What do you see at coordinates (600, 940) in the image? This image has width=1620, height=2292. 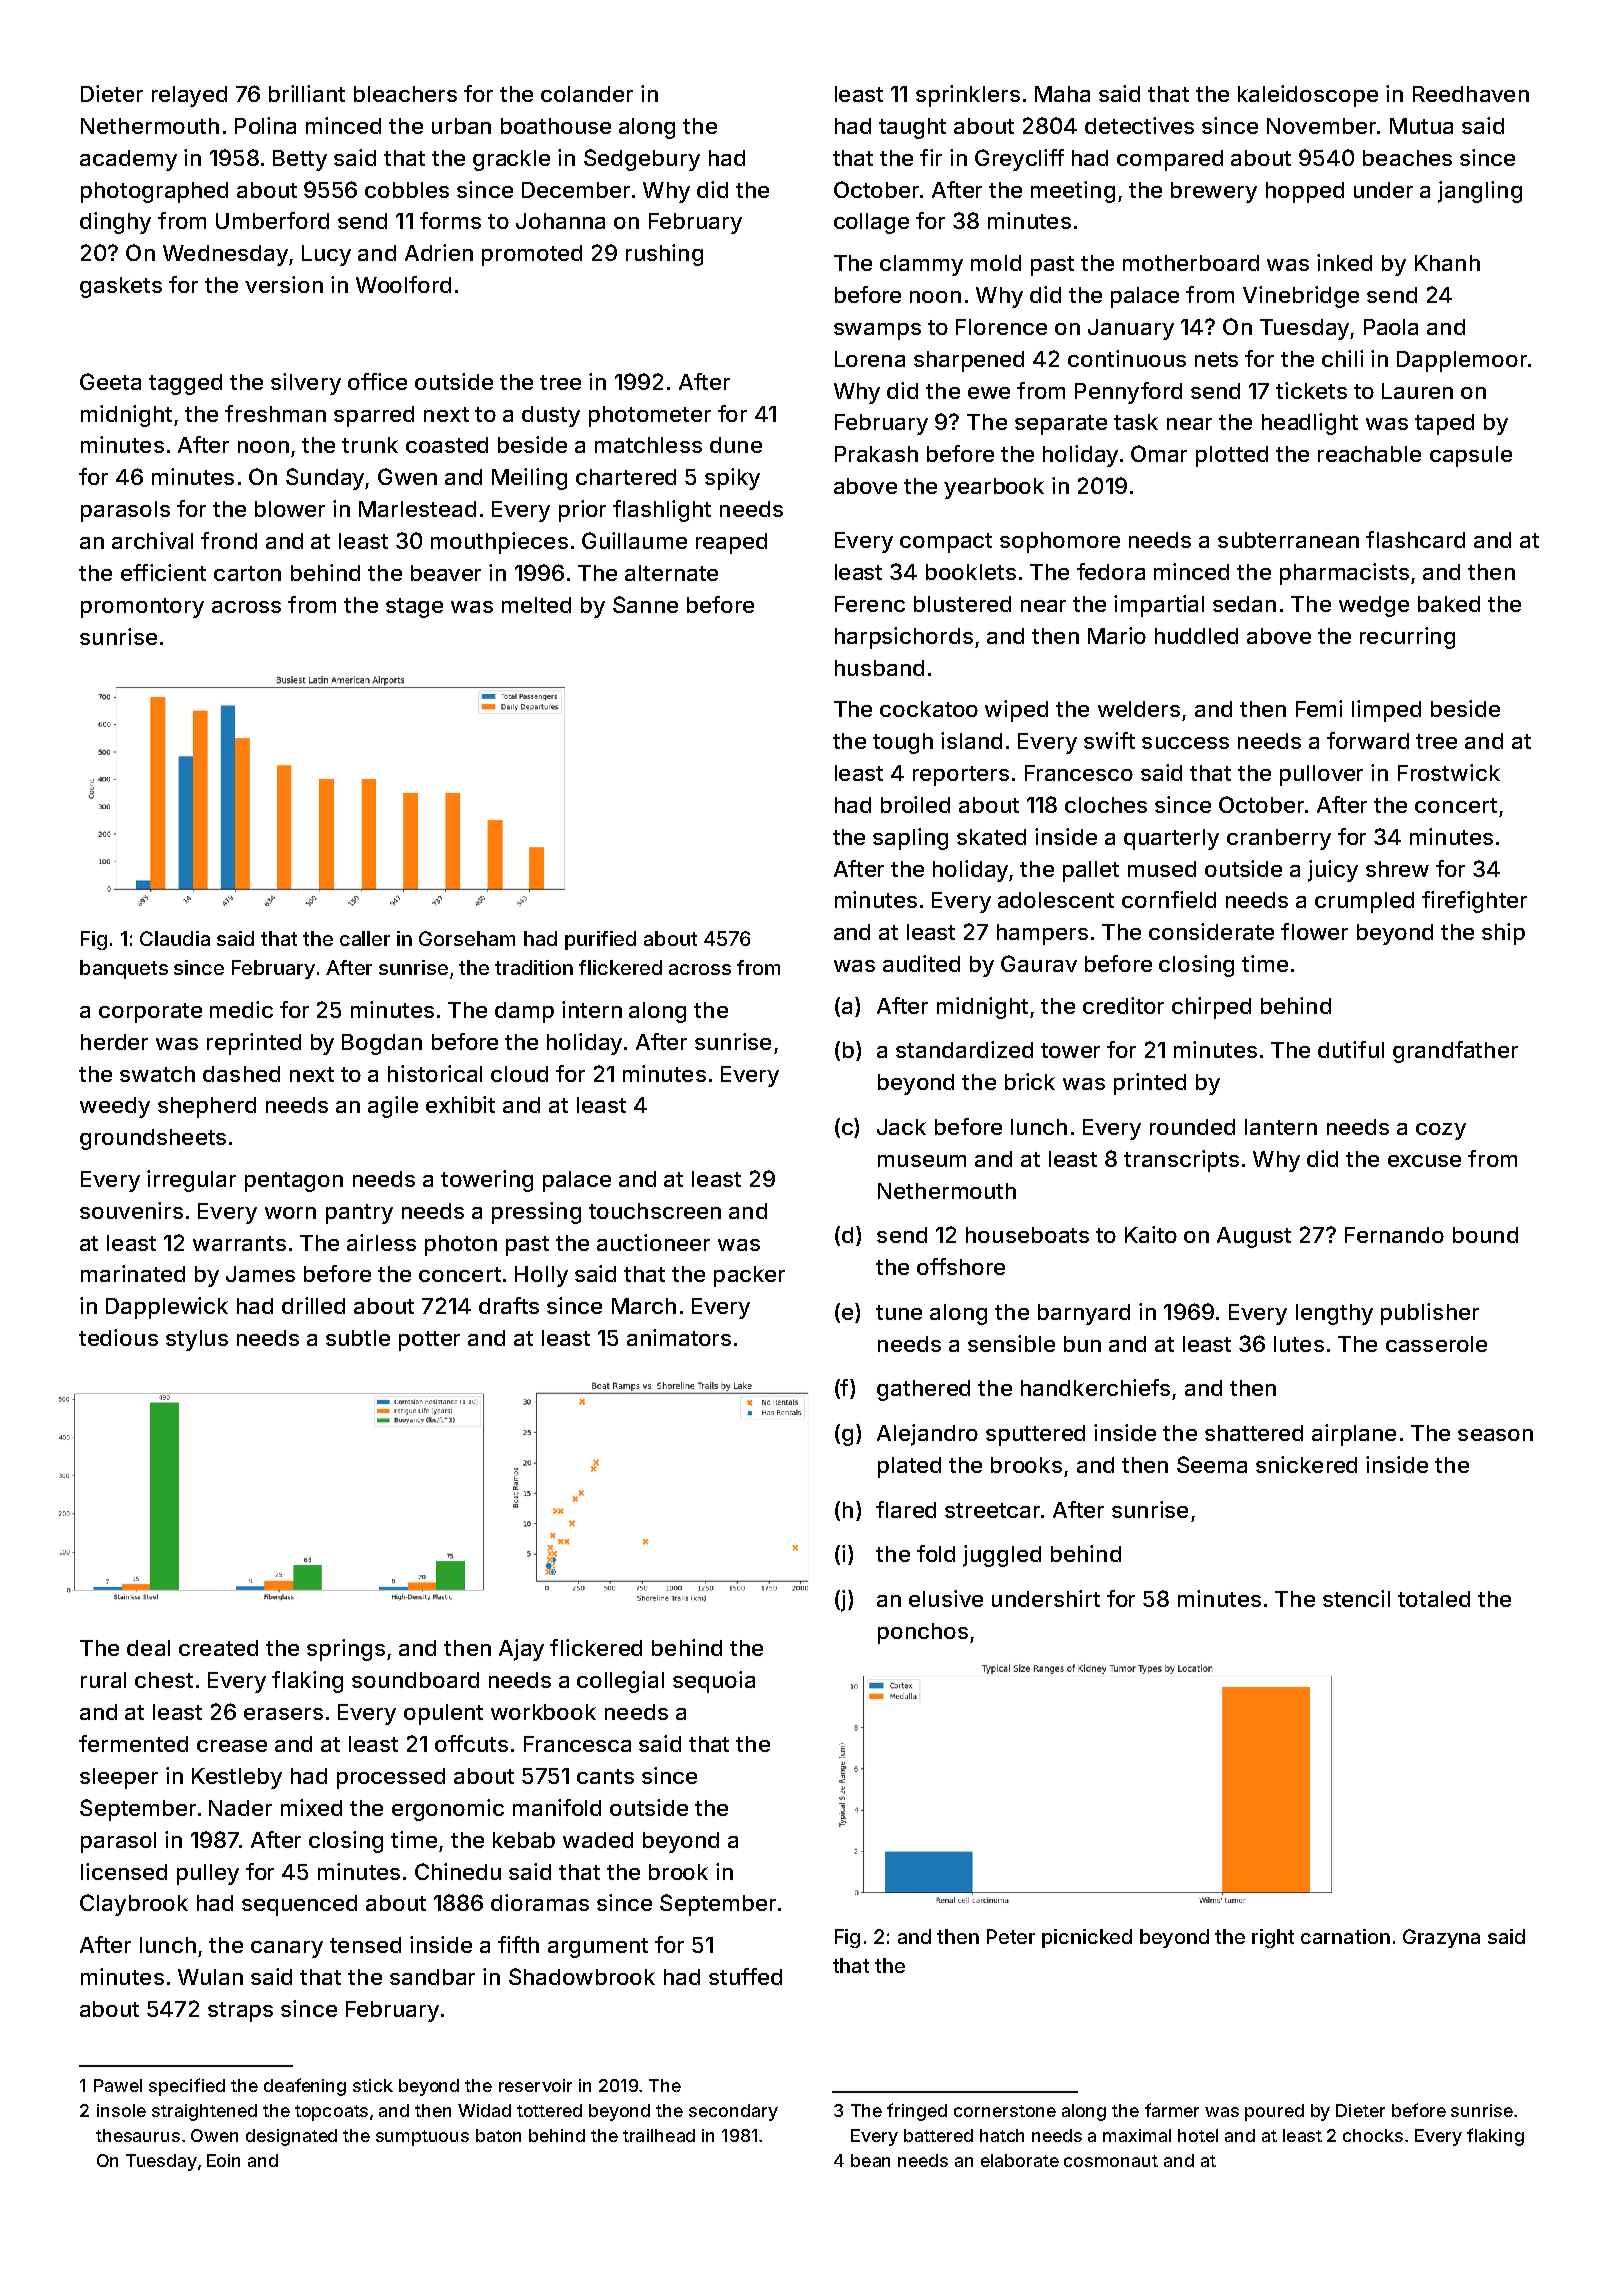 I see `purified` at bounding box center [600, 940].
